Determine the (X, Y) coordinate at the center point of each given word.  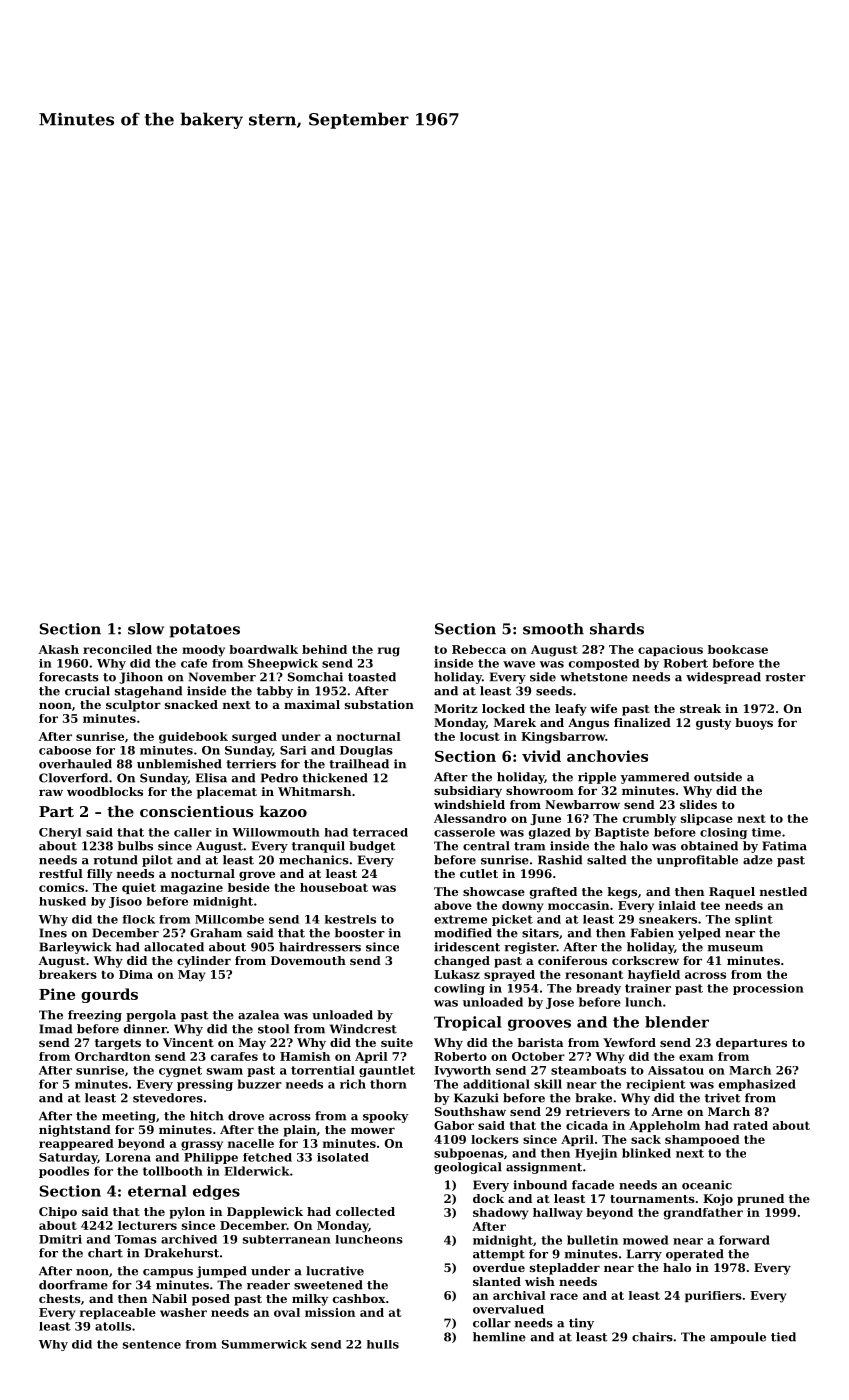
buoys (754, 724)
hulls (383, 1344)
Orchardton (113, 1056)
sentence (152, 1344)
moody (203, 651)
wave (519, 664)
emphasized (757, 1085)
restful (61, 873)
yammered (654, 778)
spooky (386, 1117)
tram (529, 846)
